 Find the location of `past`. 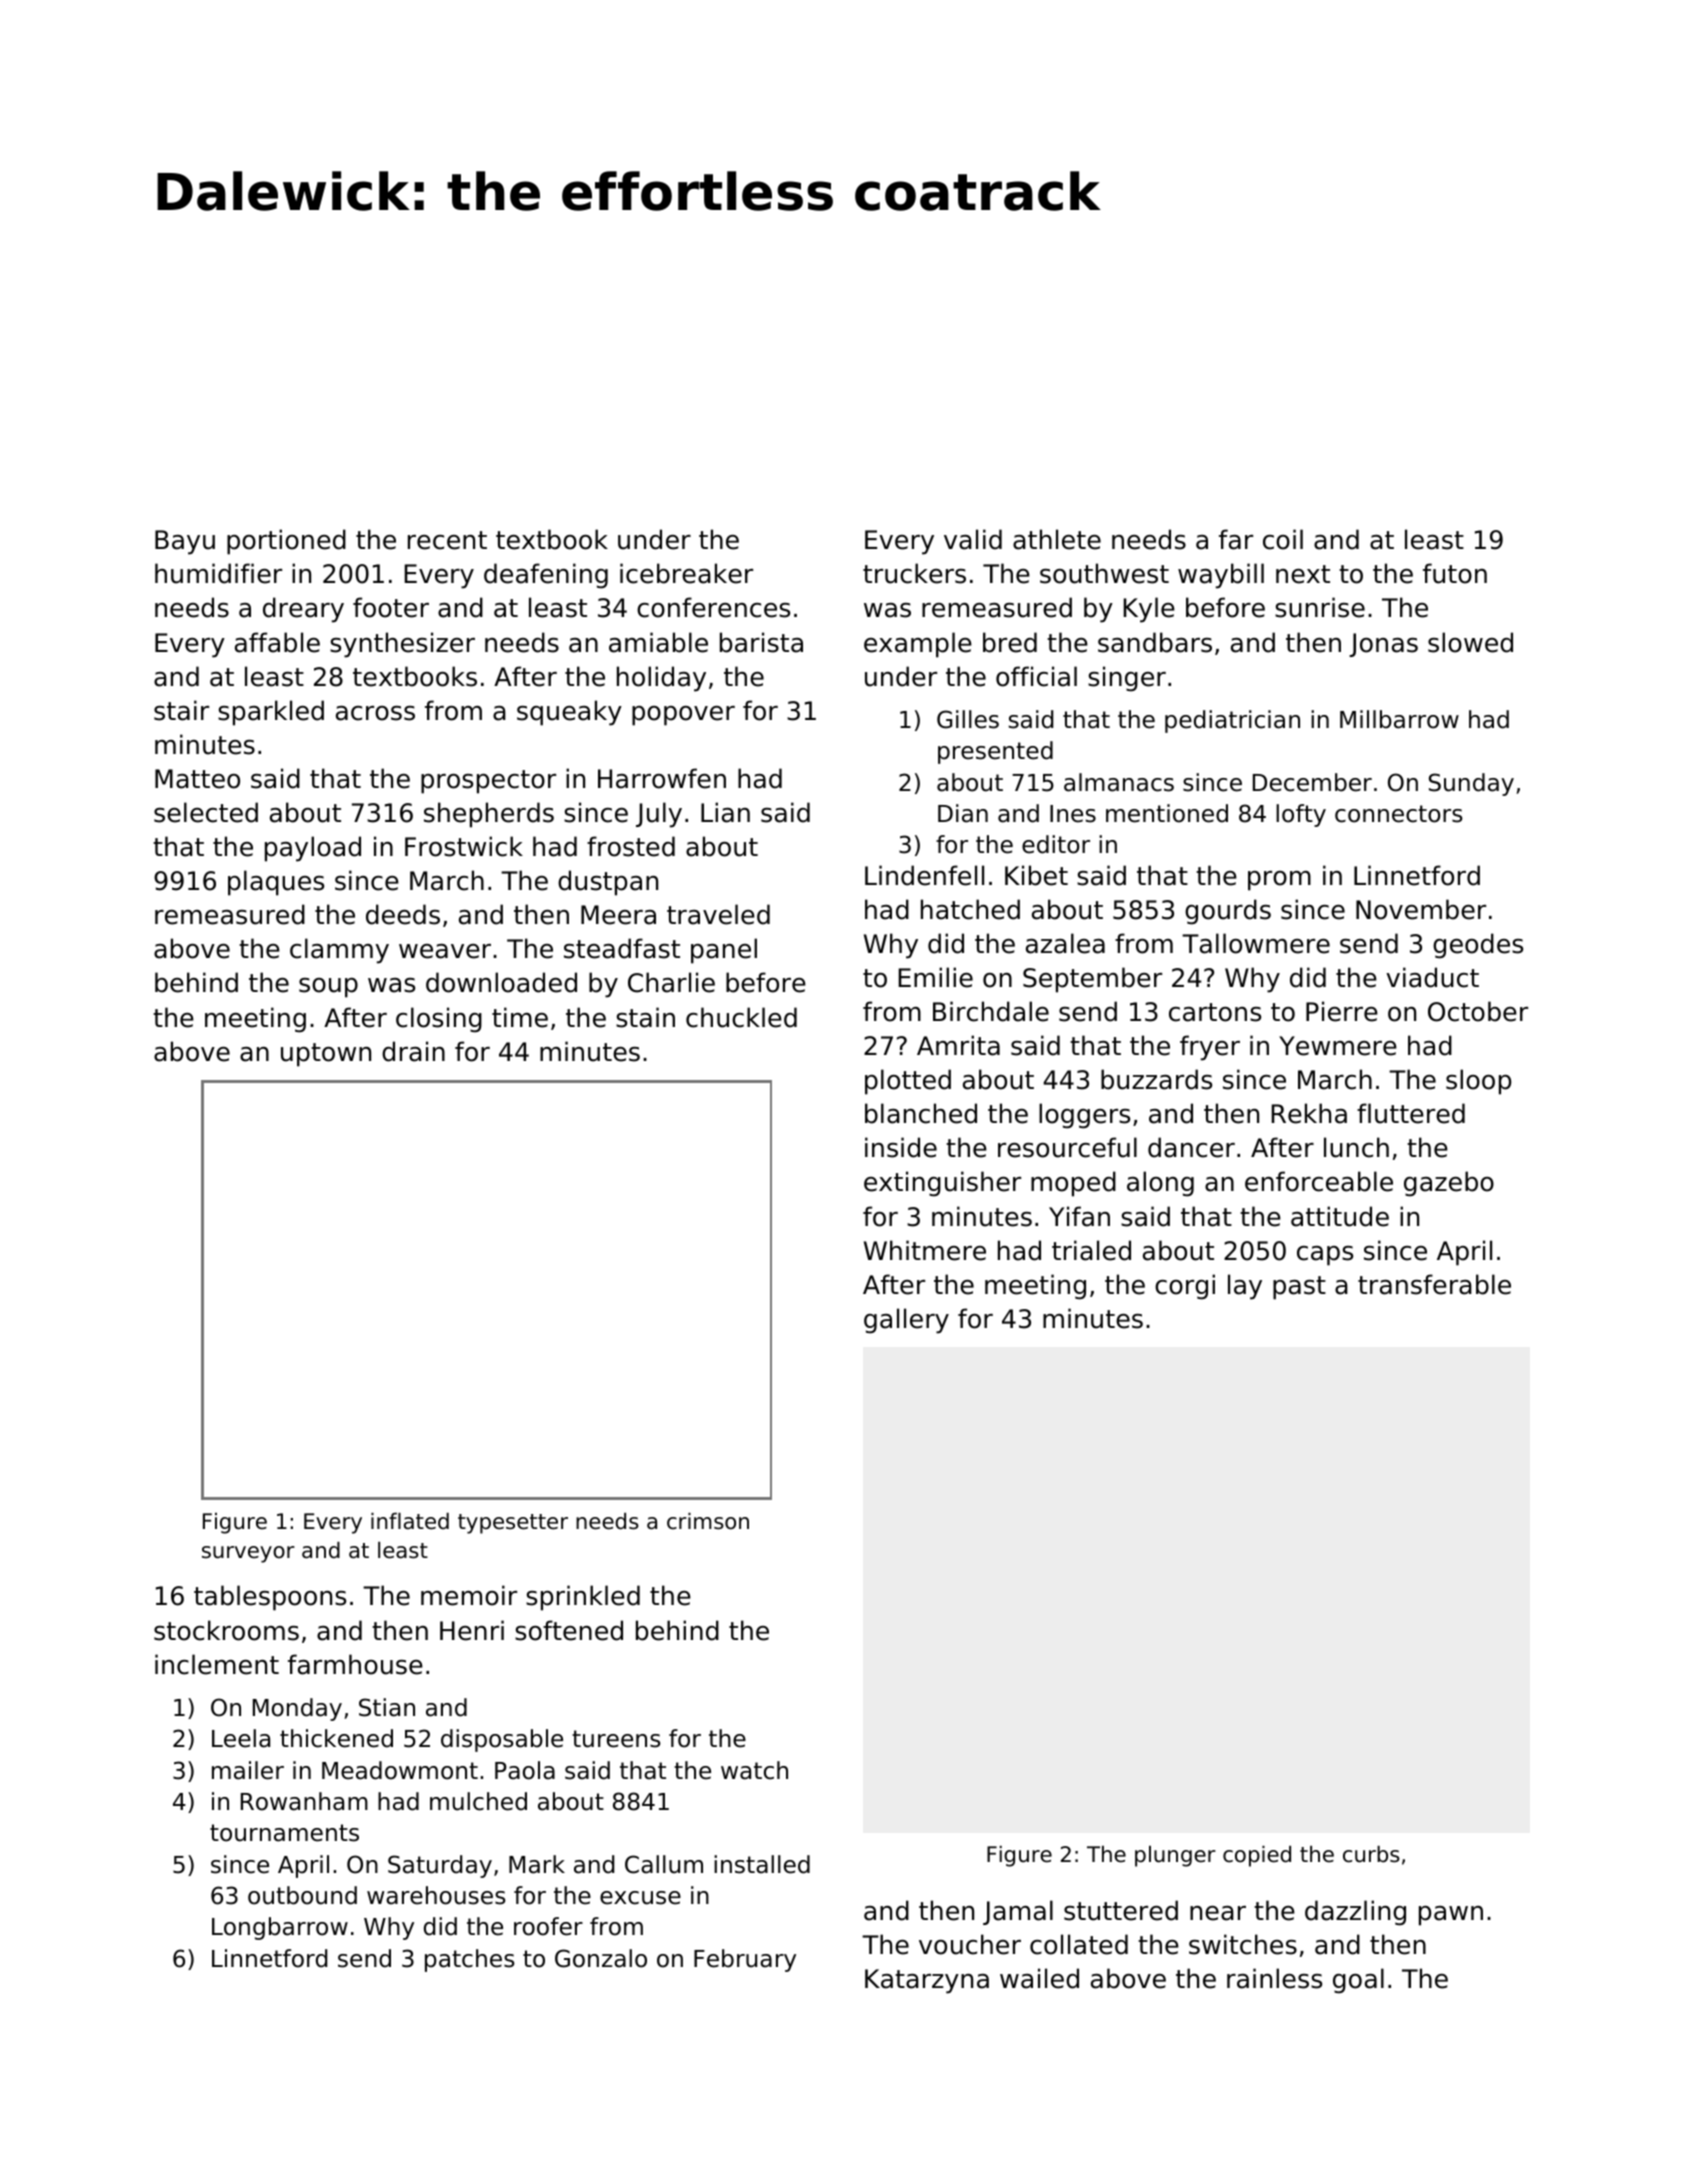

past is located at coordinates (1299, 1288).
